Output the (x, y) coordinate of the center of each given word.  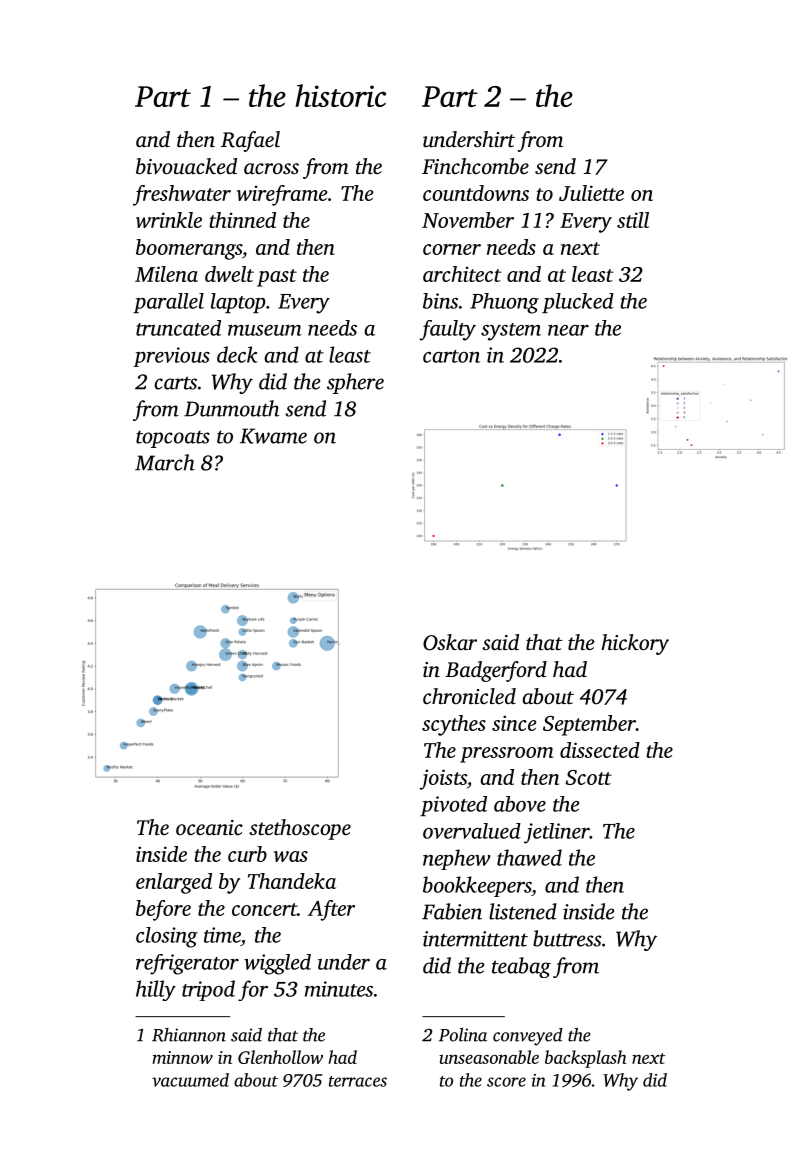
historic (340, 95)
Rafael (250, 141)
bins (440, 301)
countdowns (476, 193)
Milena (166, 274)
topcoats (173, 439)
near (568, 330)
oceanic (209, 827)
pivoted (453, 806)
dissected (600, 750)
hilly (156, 990)
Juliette (591, 193)
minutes (339, 989)
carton (451, 356)
